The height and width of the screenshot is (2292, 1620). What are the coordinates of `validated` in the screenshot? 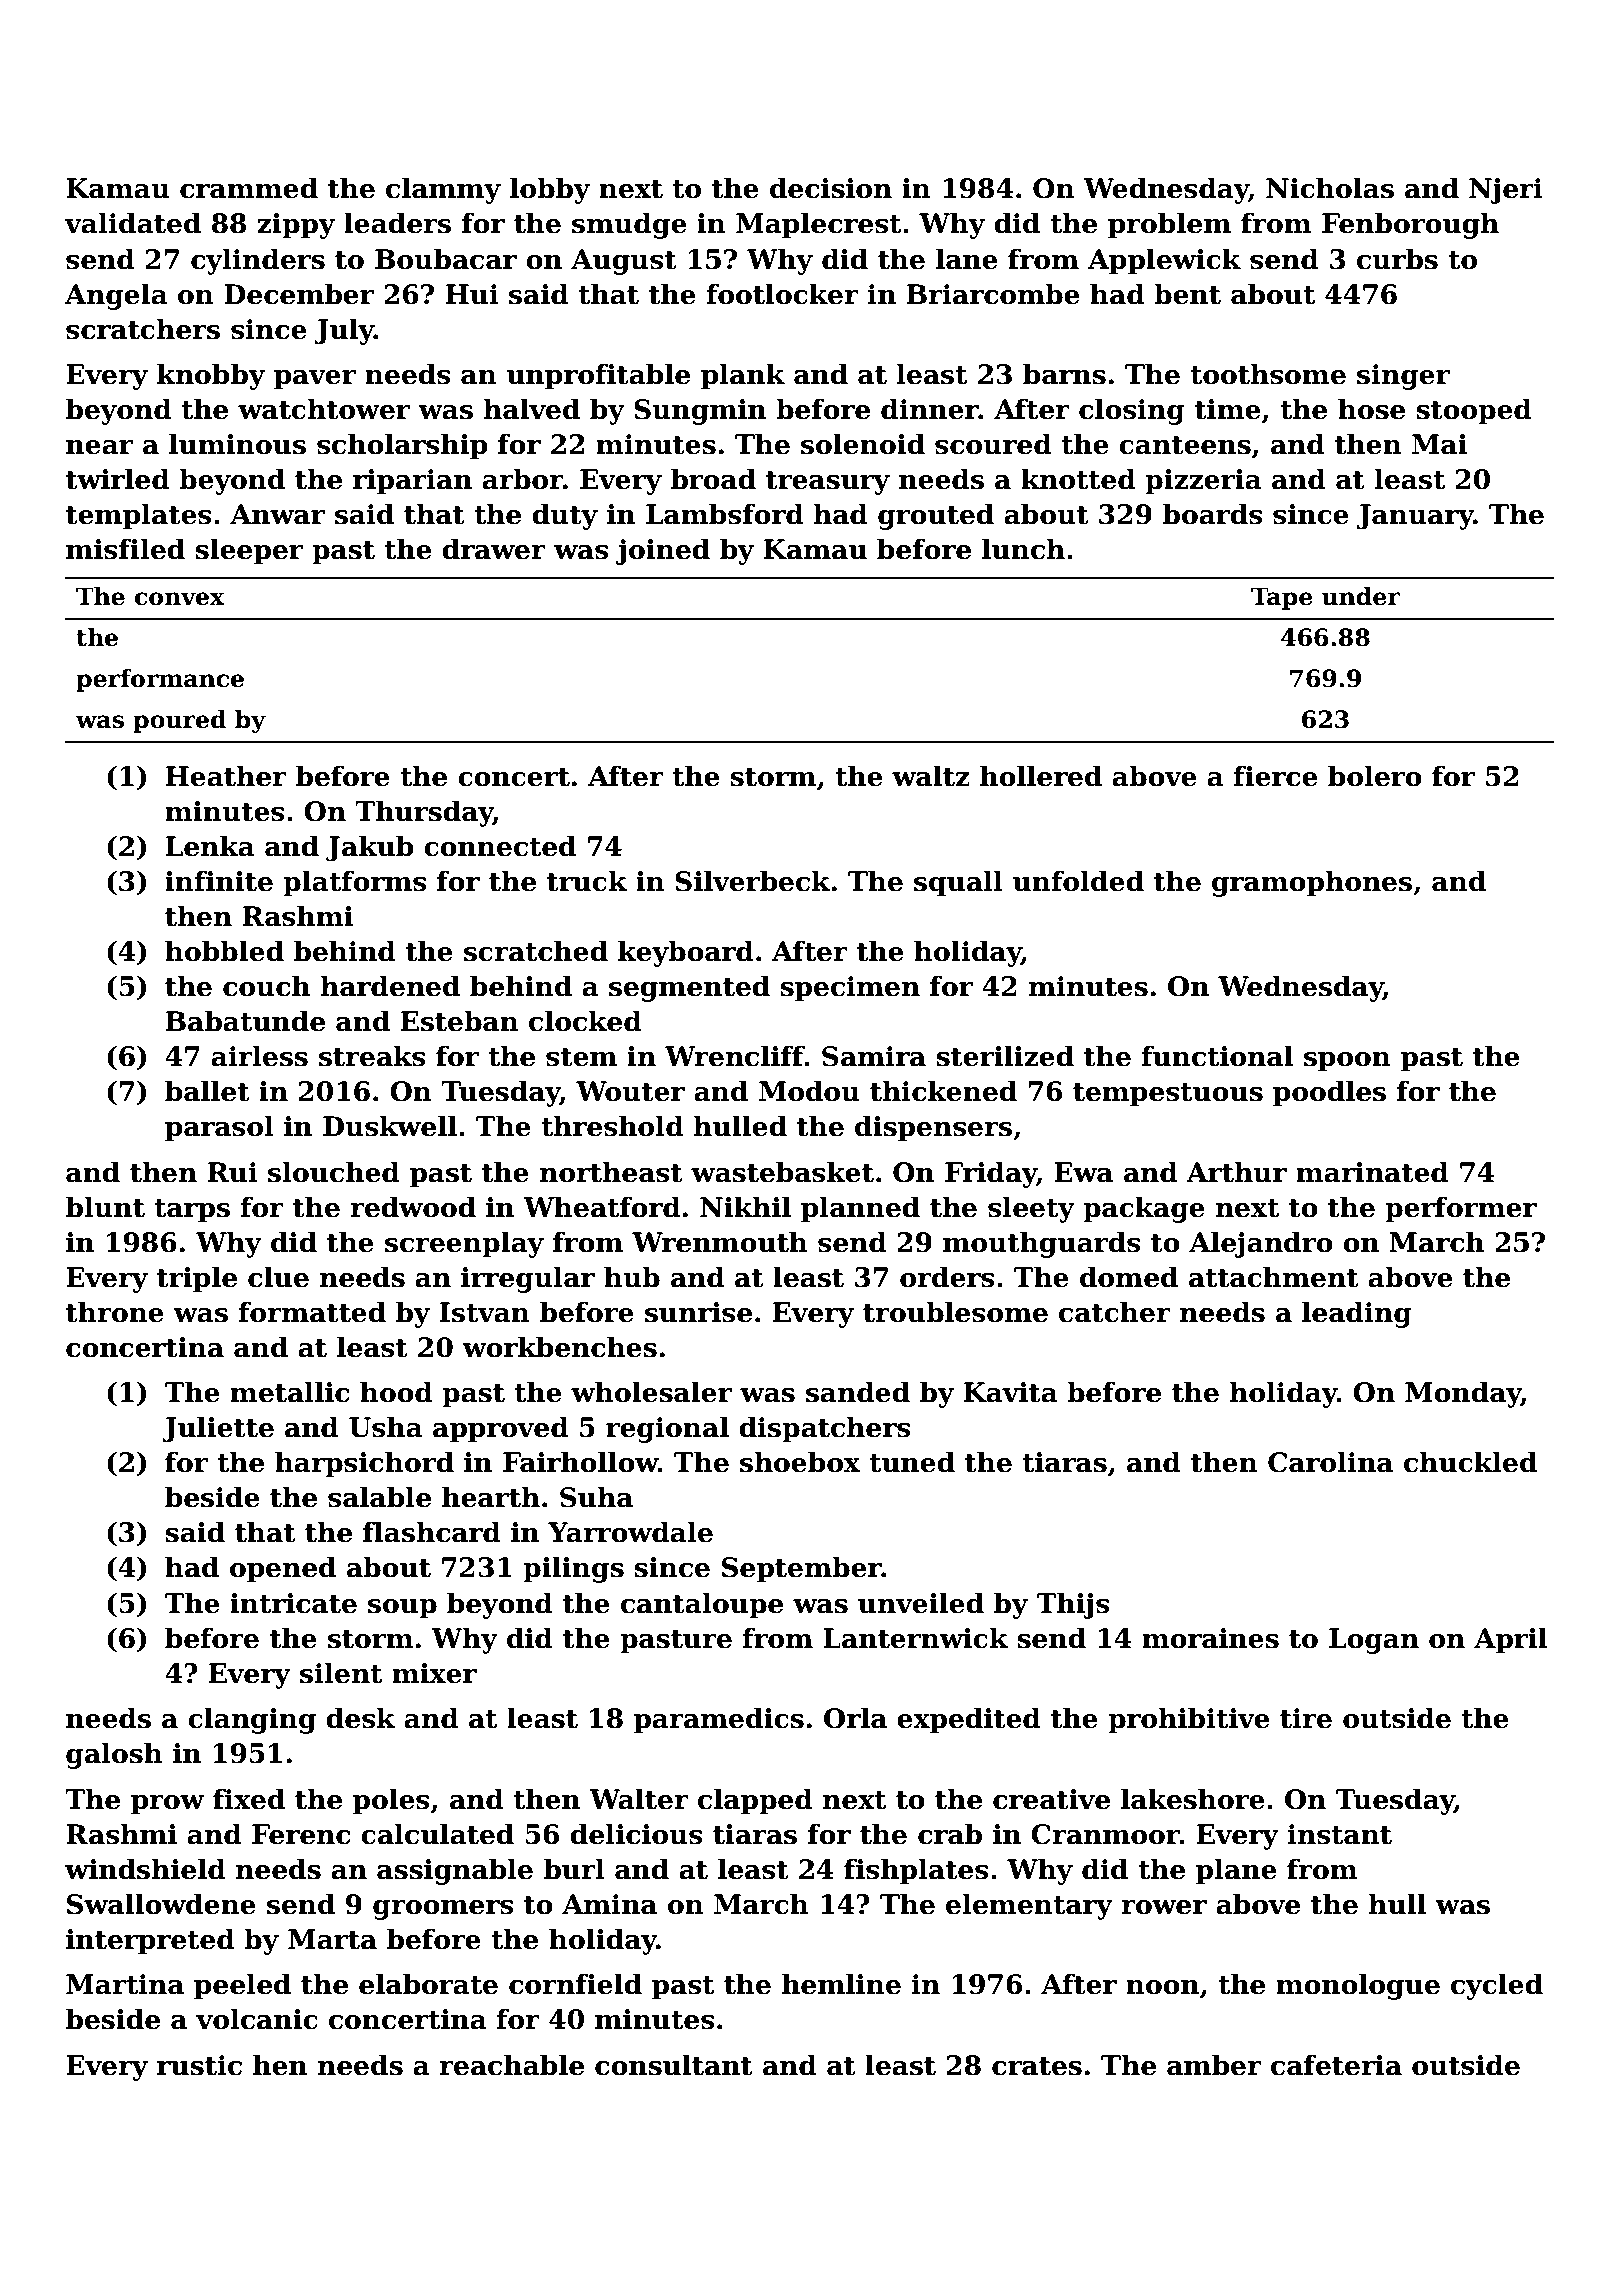 It's located at (133, 223).
